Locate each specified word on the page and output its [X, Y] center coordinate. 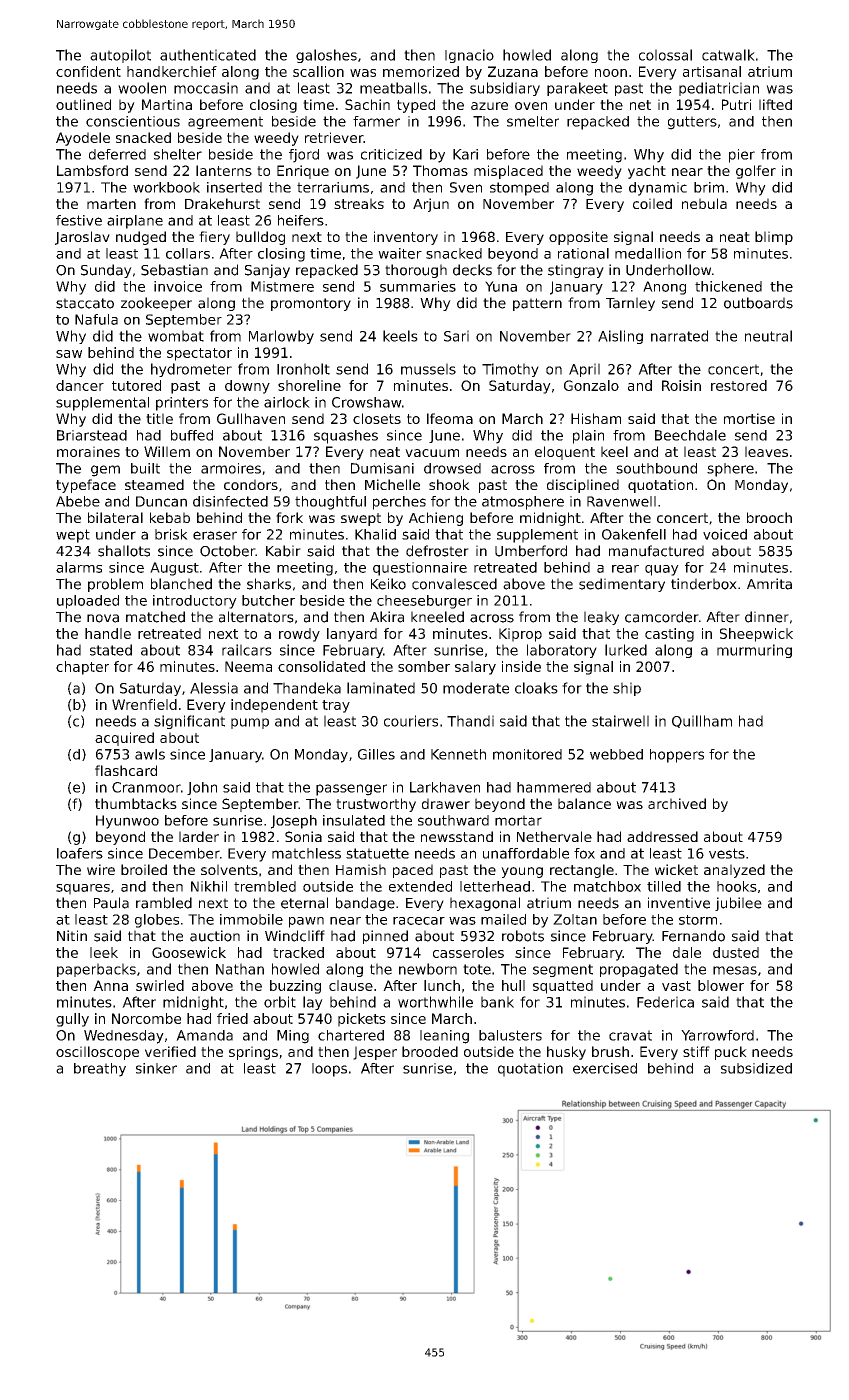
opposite [578, 238]
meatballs [393, 88]
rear [625, 569]
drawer [446, 803]
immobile [251, 919]
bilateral [115, 517]
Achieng [436, 519]
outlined [83, 104]
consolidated [321, 666]
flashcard [126, 770]
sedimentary [622, 585]
